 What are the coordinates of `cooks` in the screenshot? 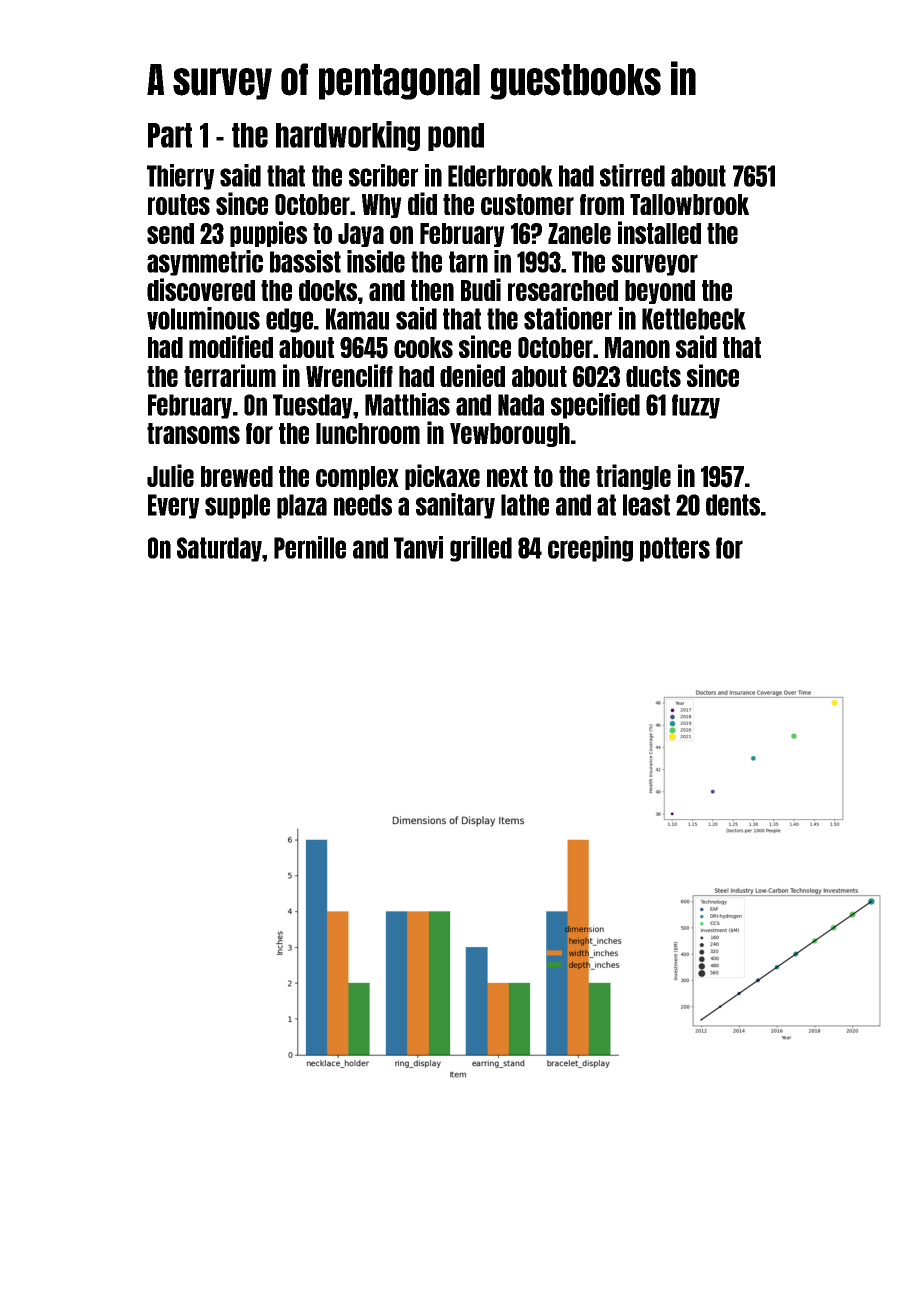 It's located at (423, 347).
